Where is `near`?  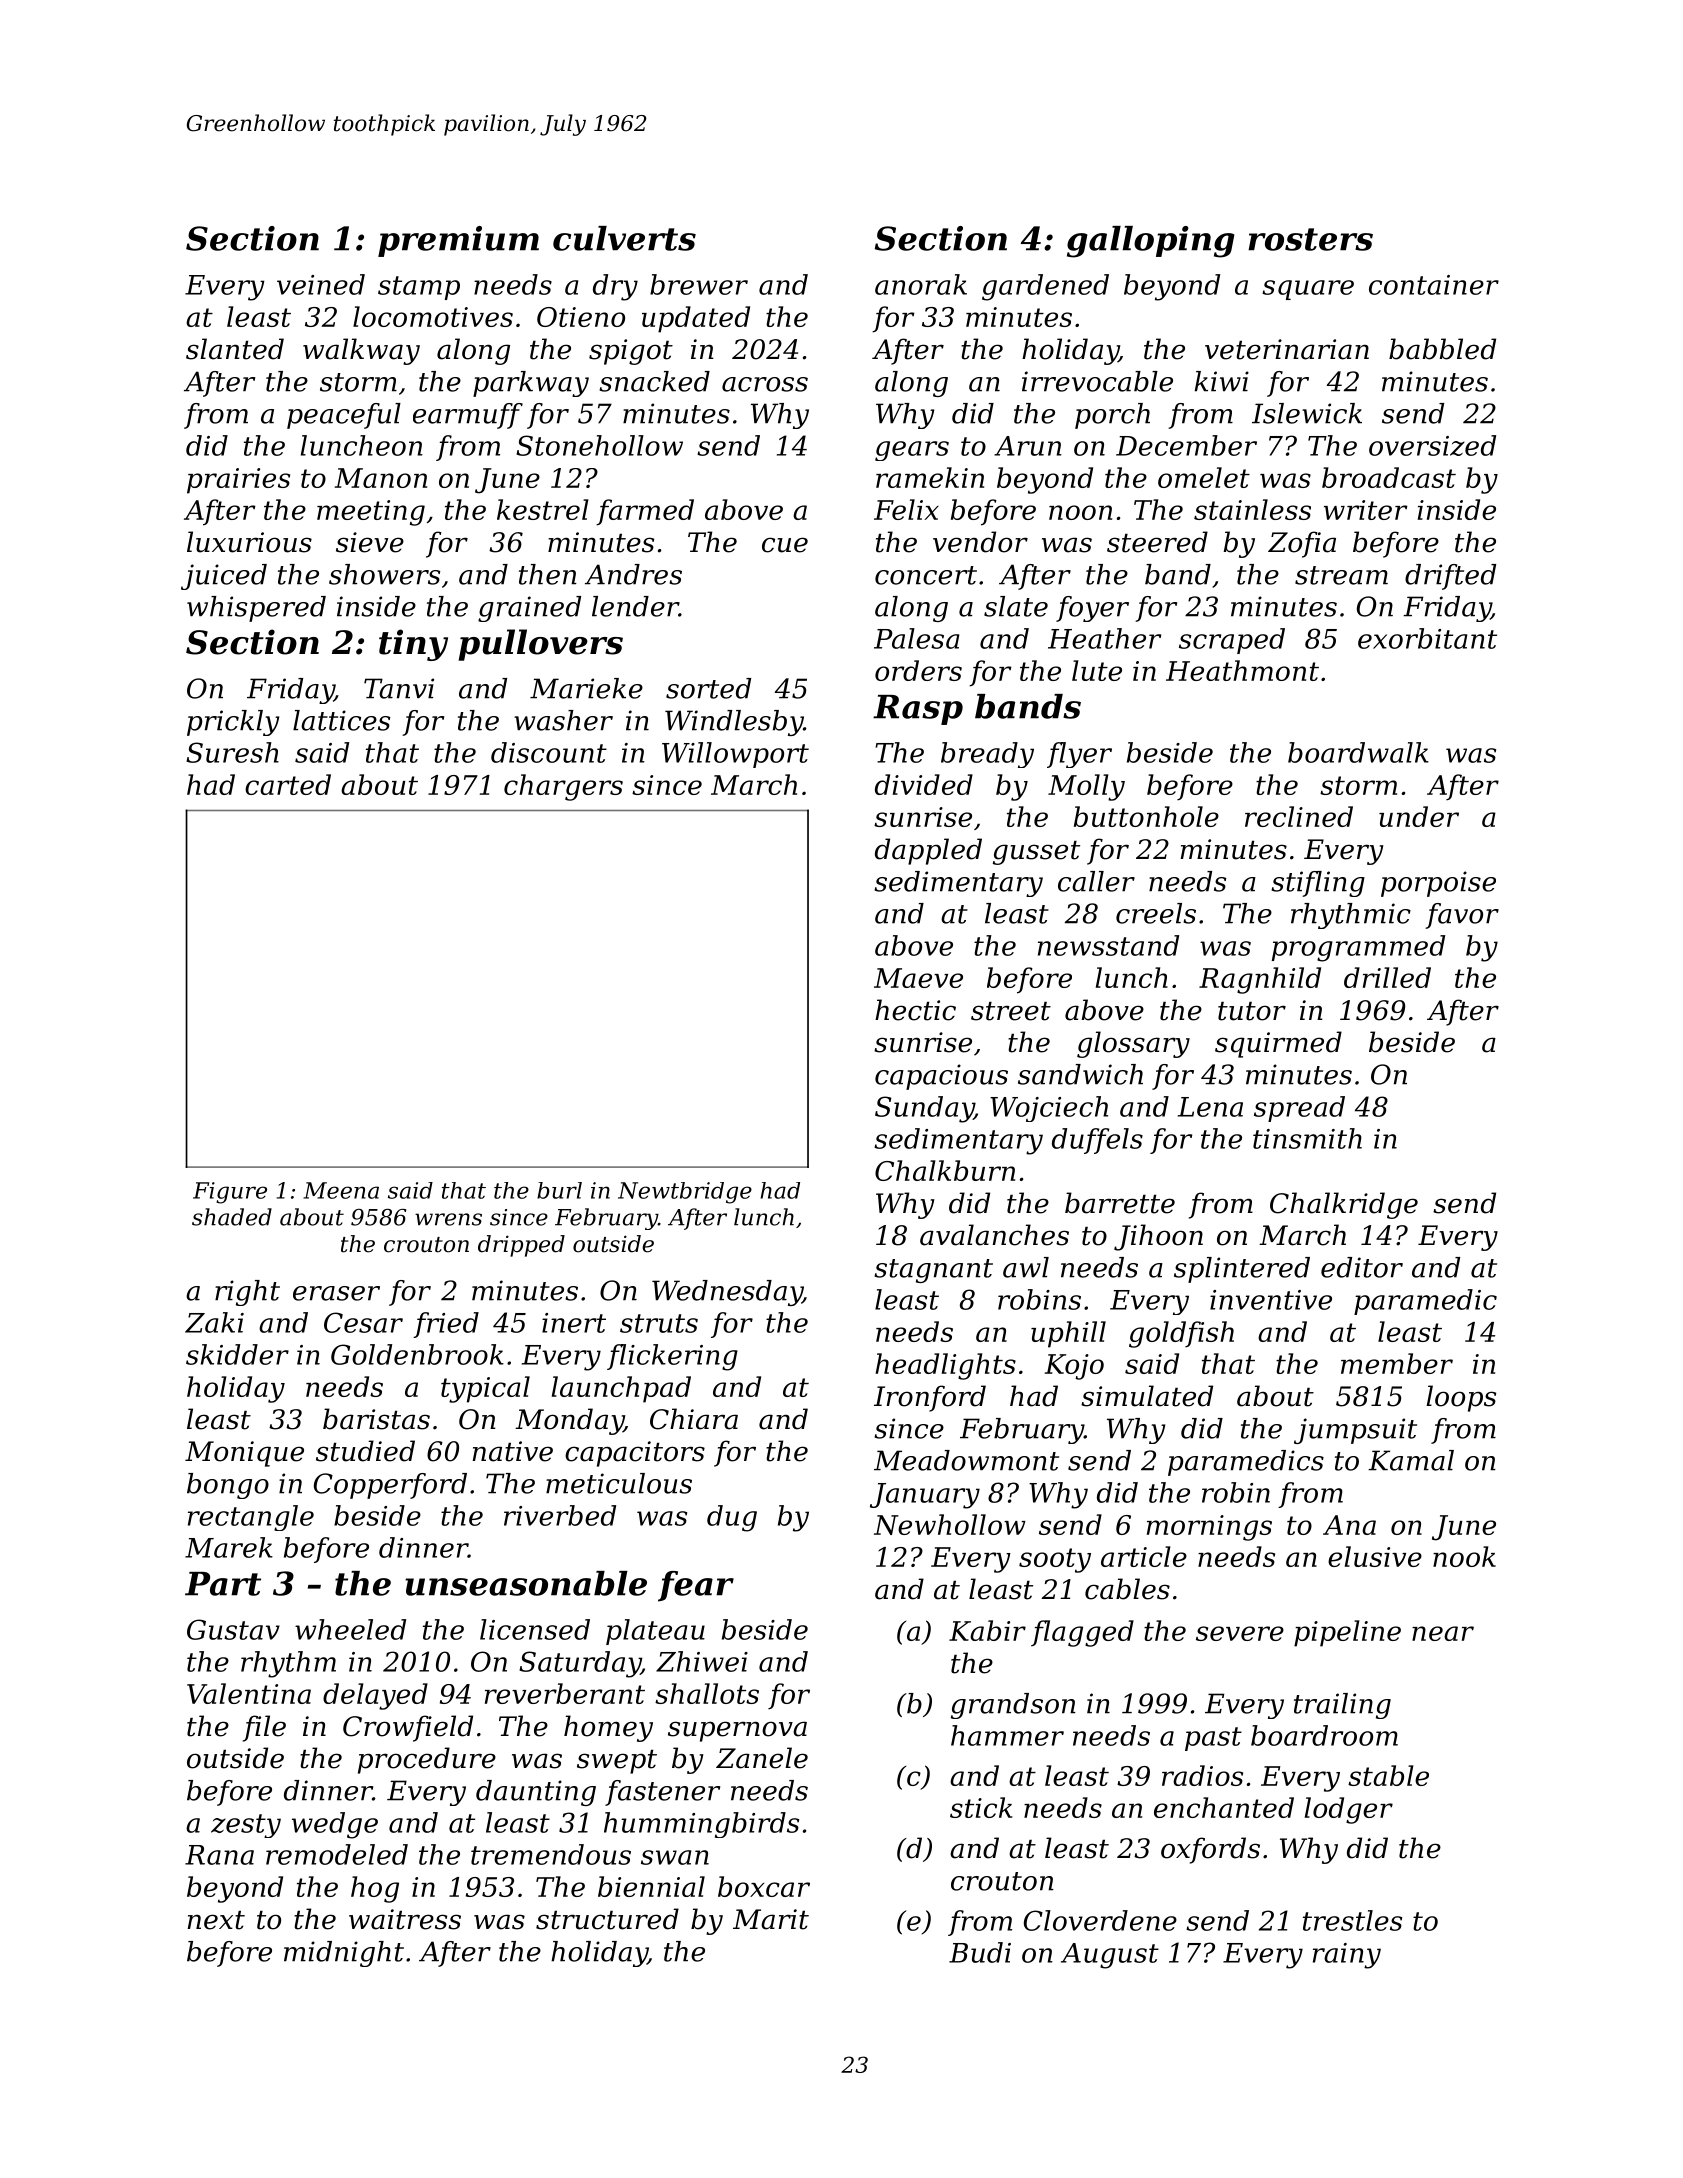 near is located at coordinates (1443, 1633).
